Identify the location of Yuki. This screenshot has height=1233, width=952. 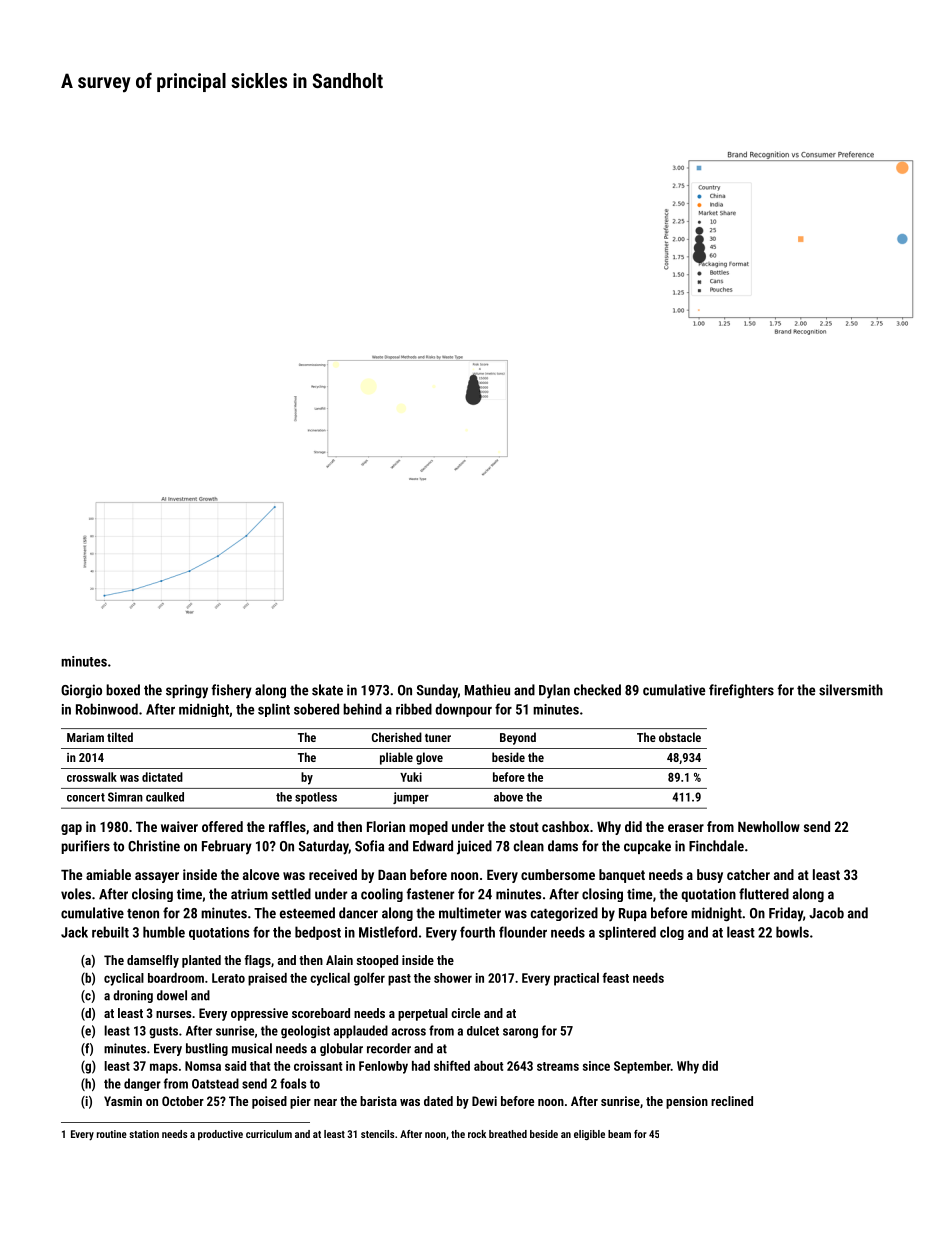
(411, 777).
